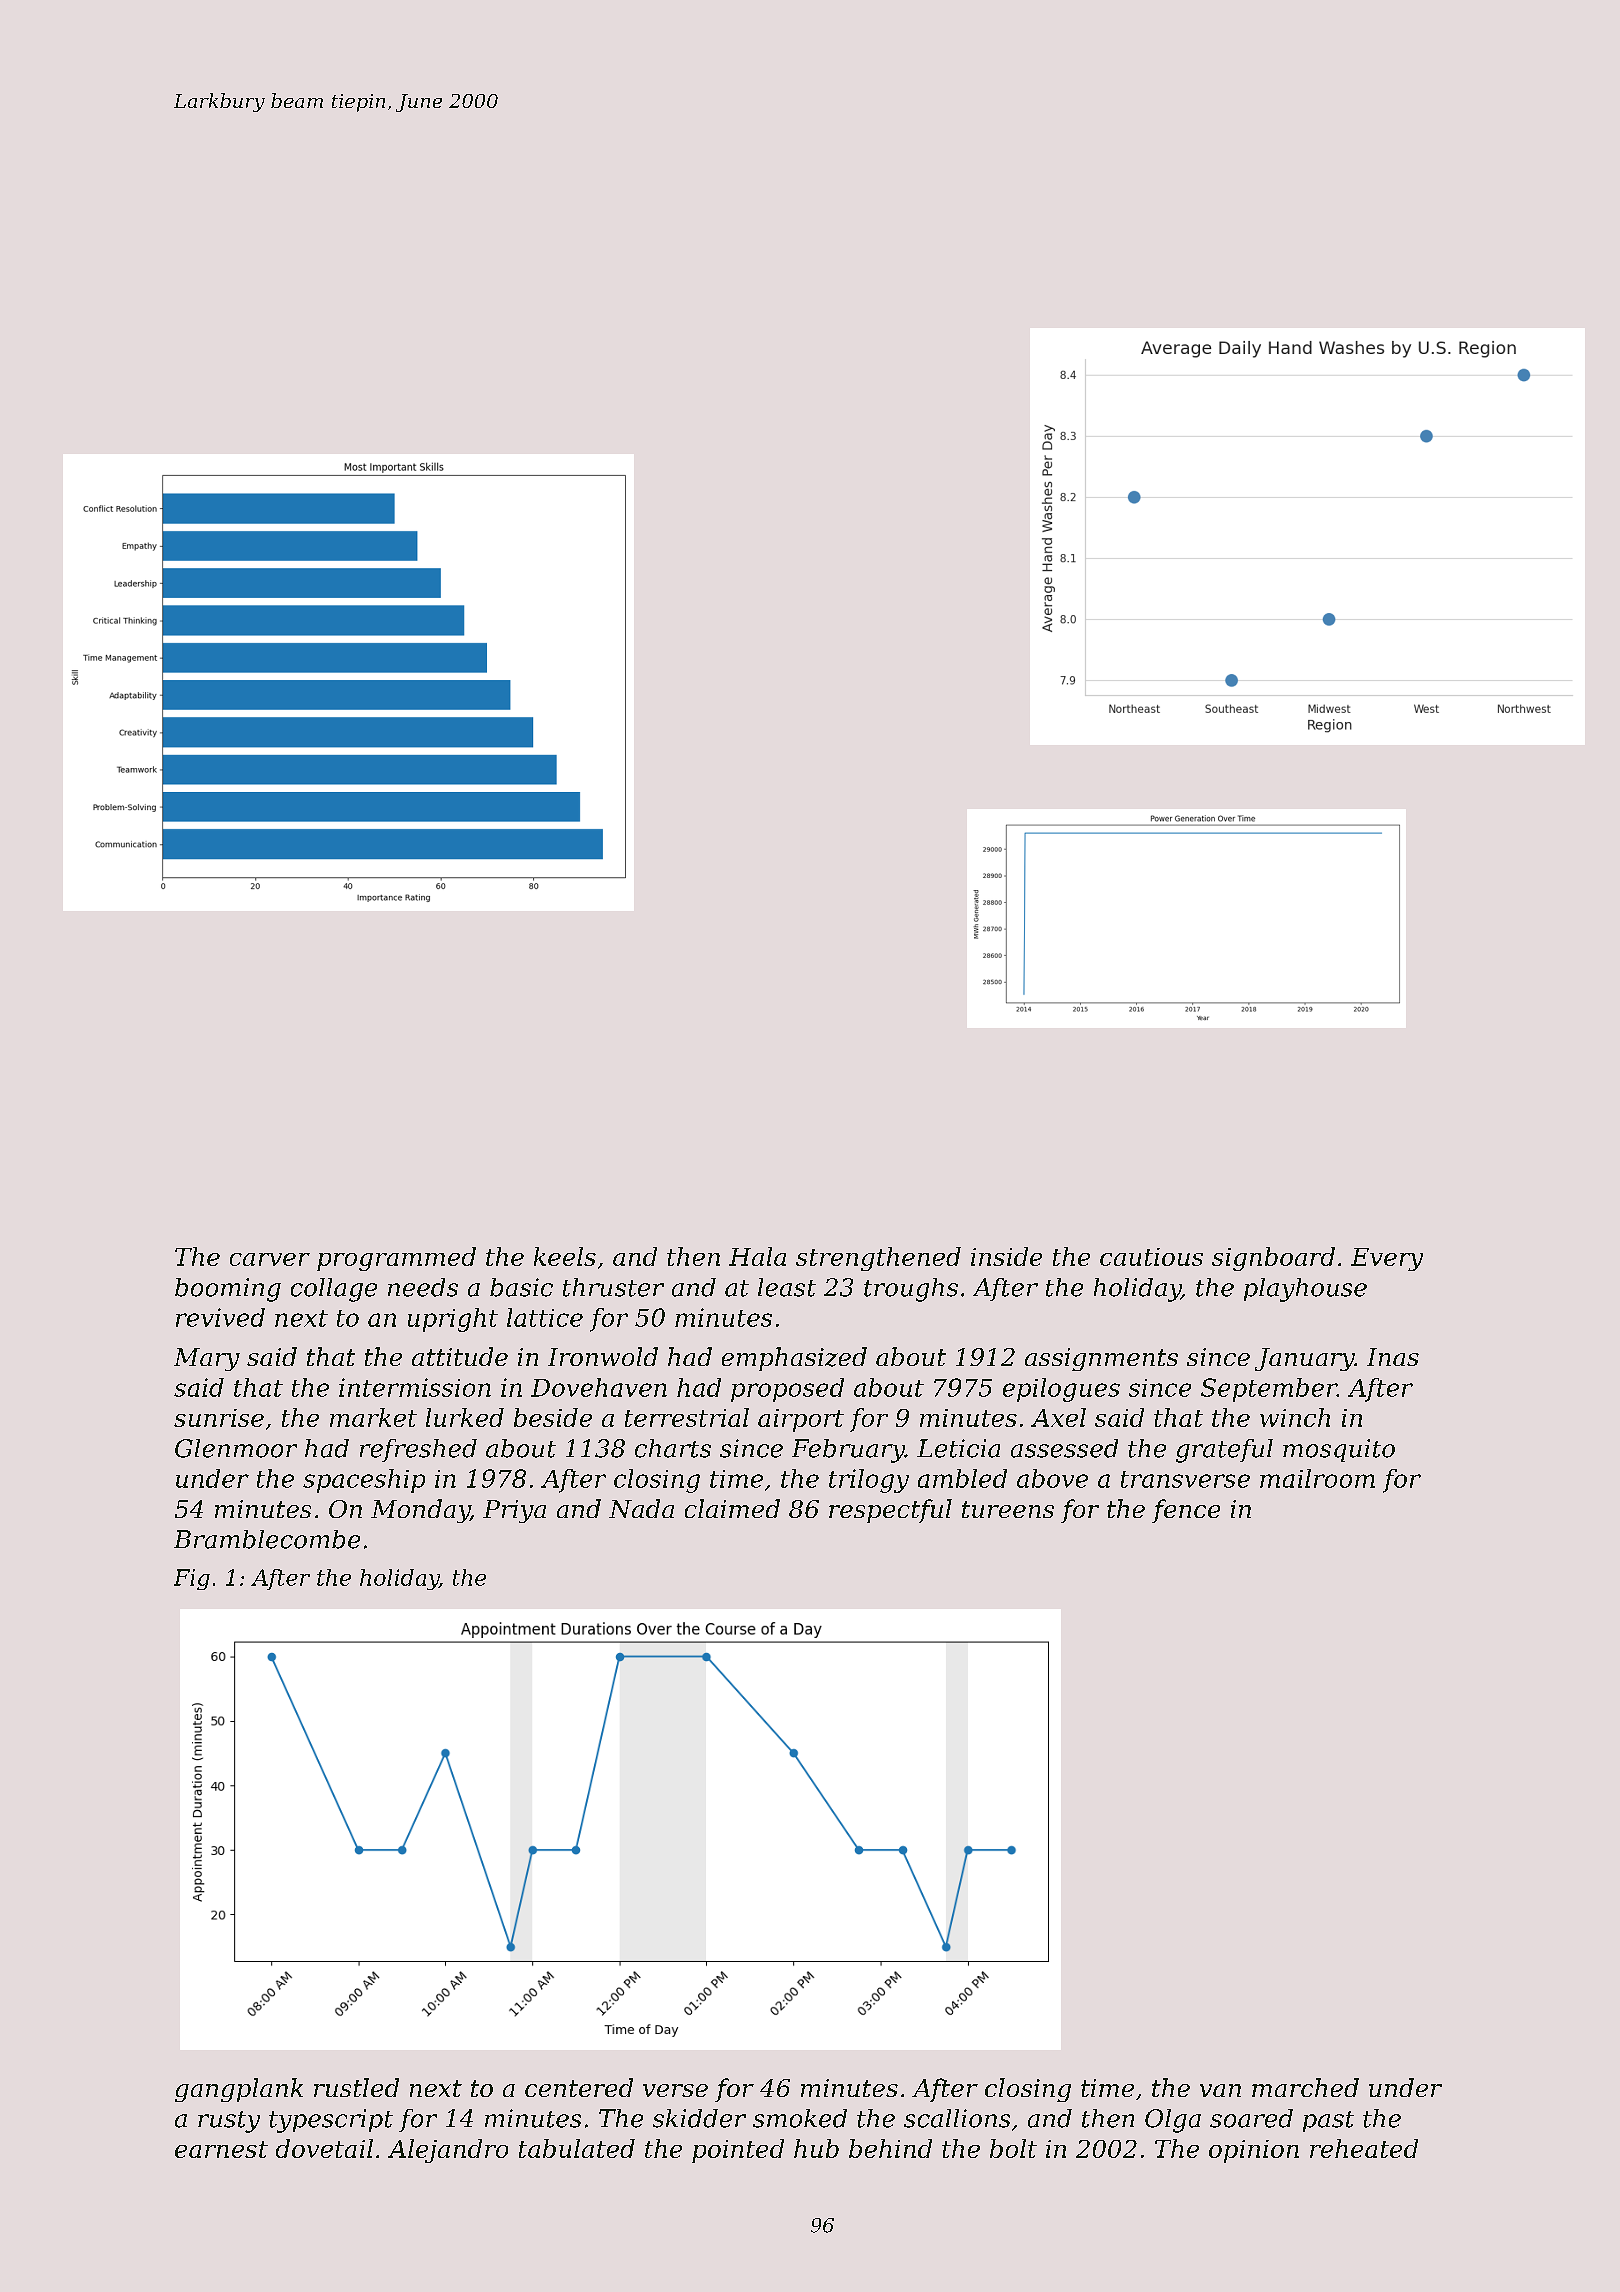  Describe the element at coordinates (757, 1256) in the screenshot. I see `Hala` at that location.
